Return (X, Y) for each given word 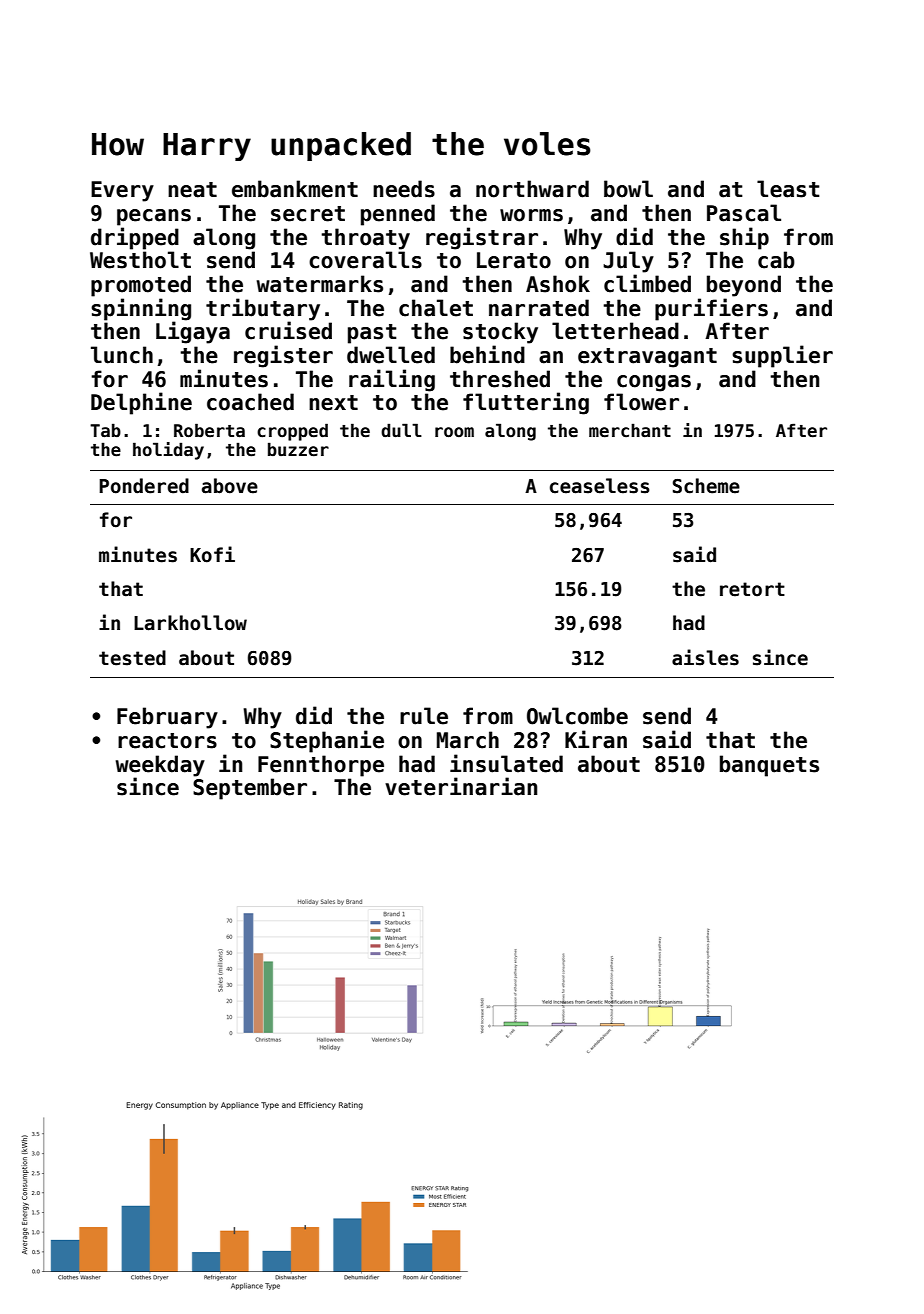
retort (752, 589)
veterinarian (461, 786)
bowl (628, 189)
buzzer (298, 449)
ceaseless (600, 486)
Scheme (706, 486)
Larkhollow (190, 623)
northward (532, 189)
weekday (160, 766)
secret (308, 214)
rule (424, 716)
